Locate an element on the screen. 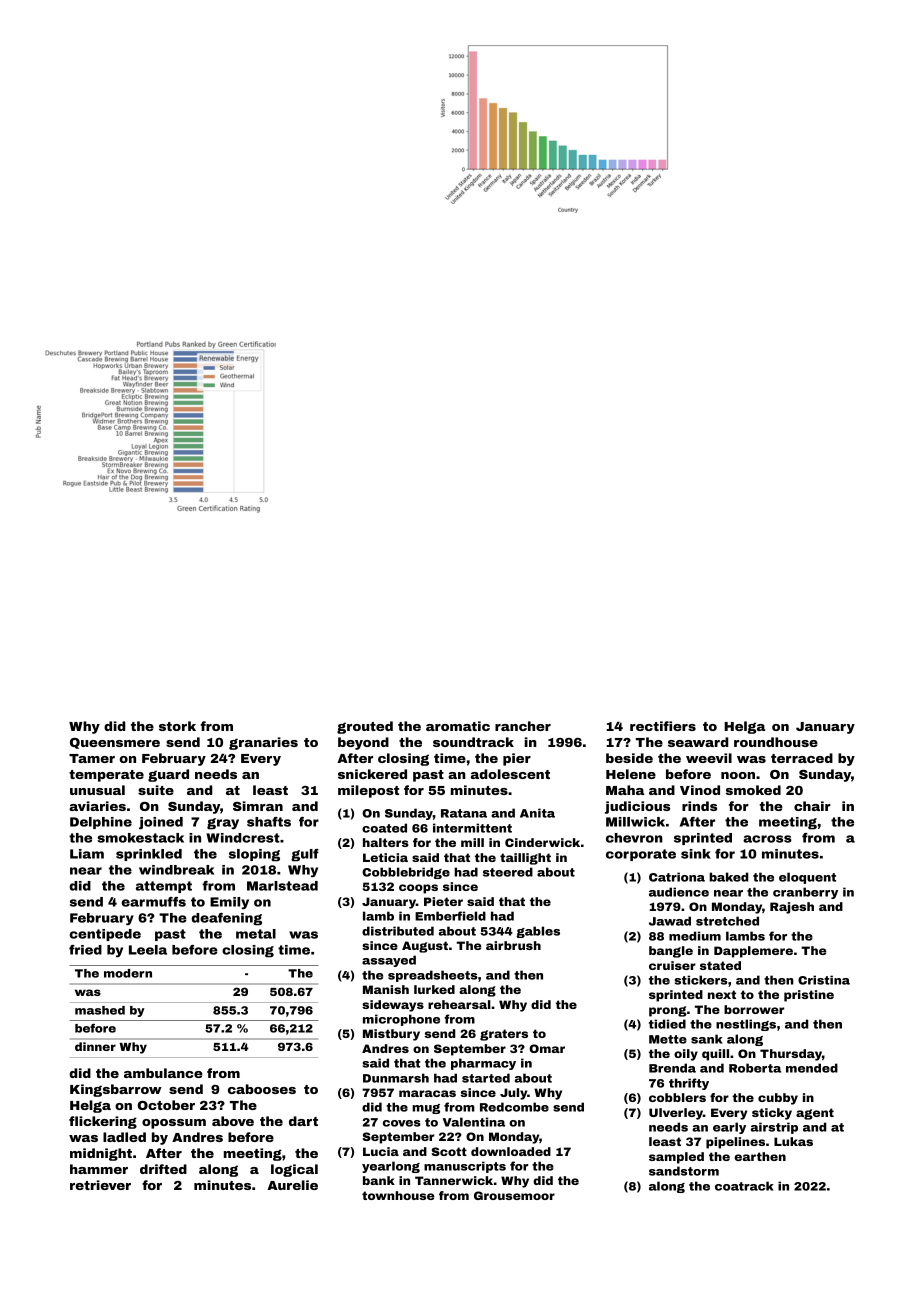  stickers is located at coordinates (700, 980).
